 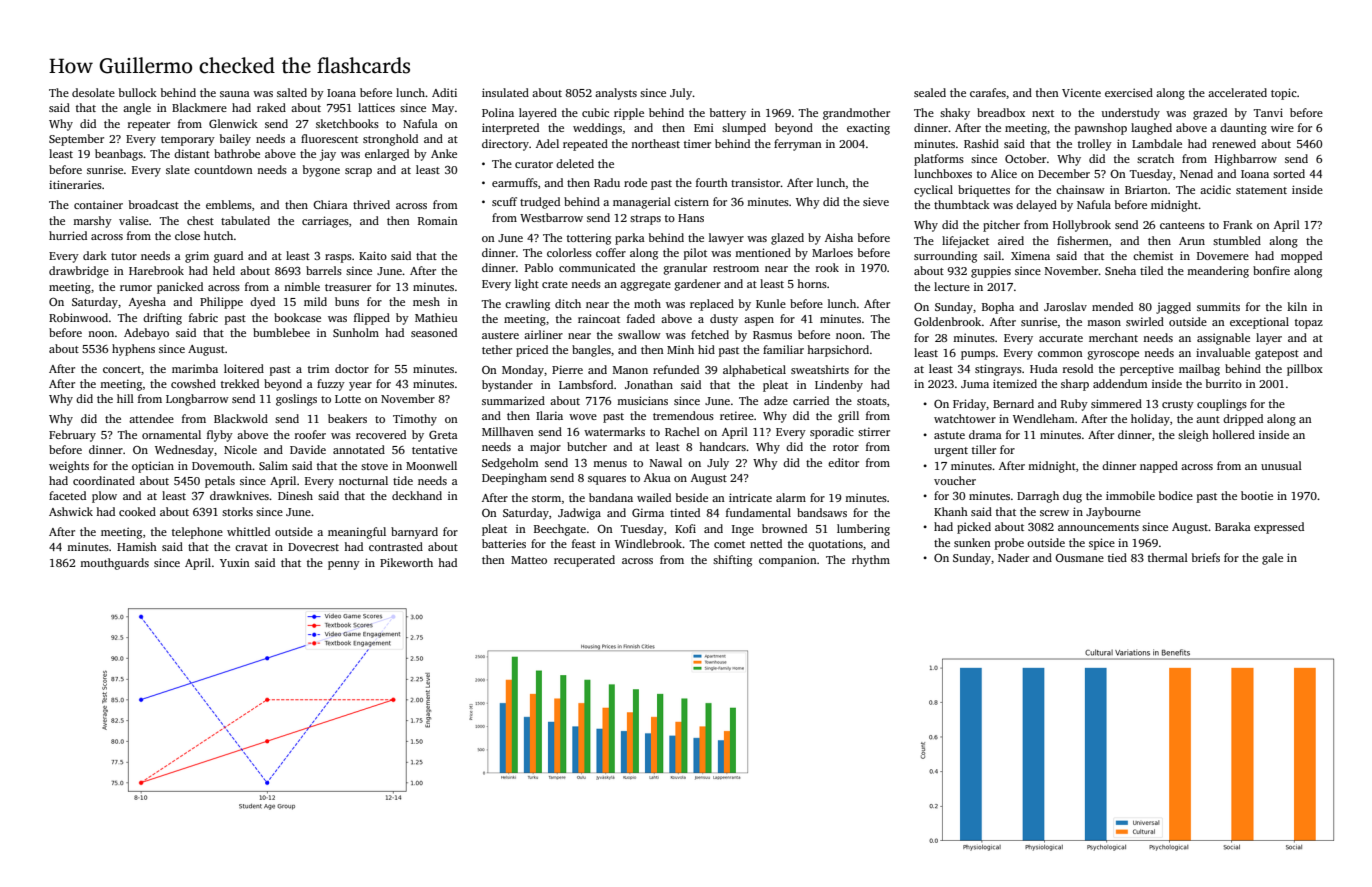 I want to click on Robinwood, so click(x=78, y=317).
